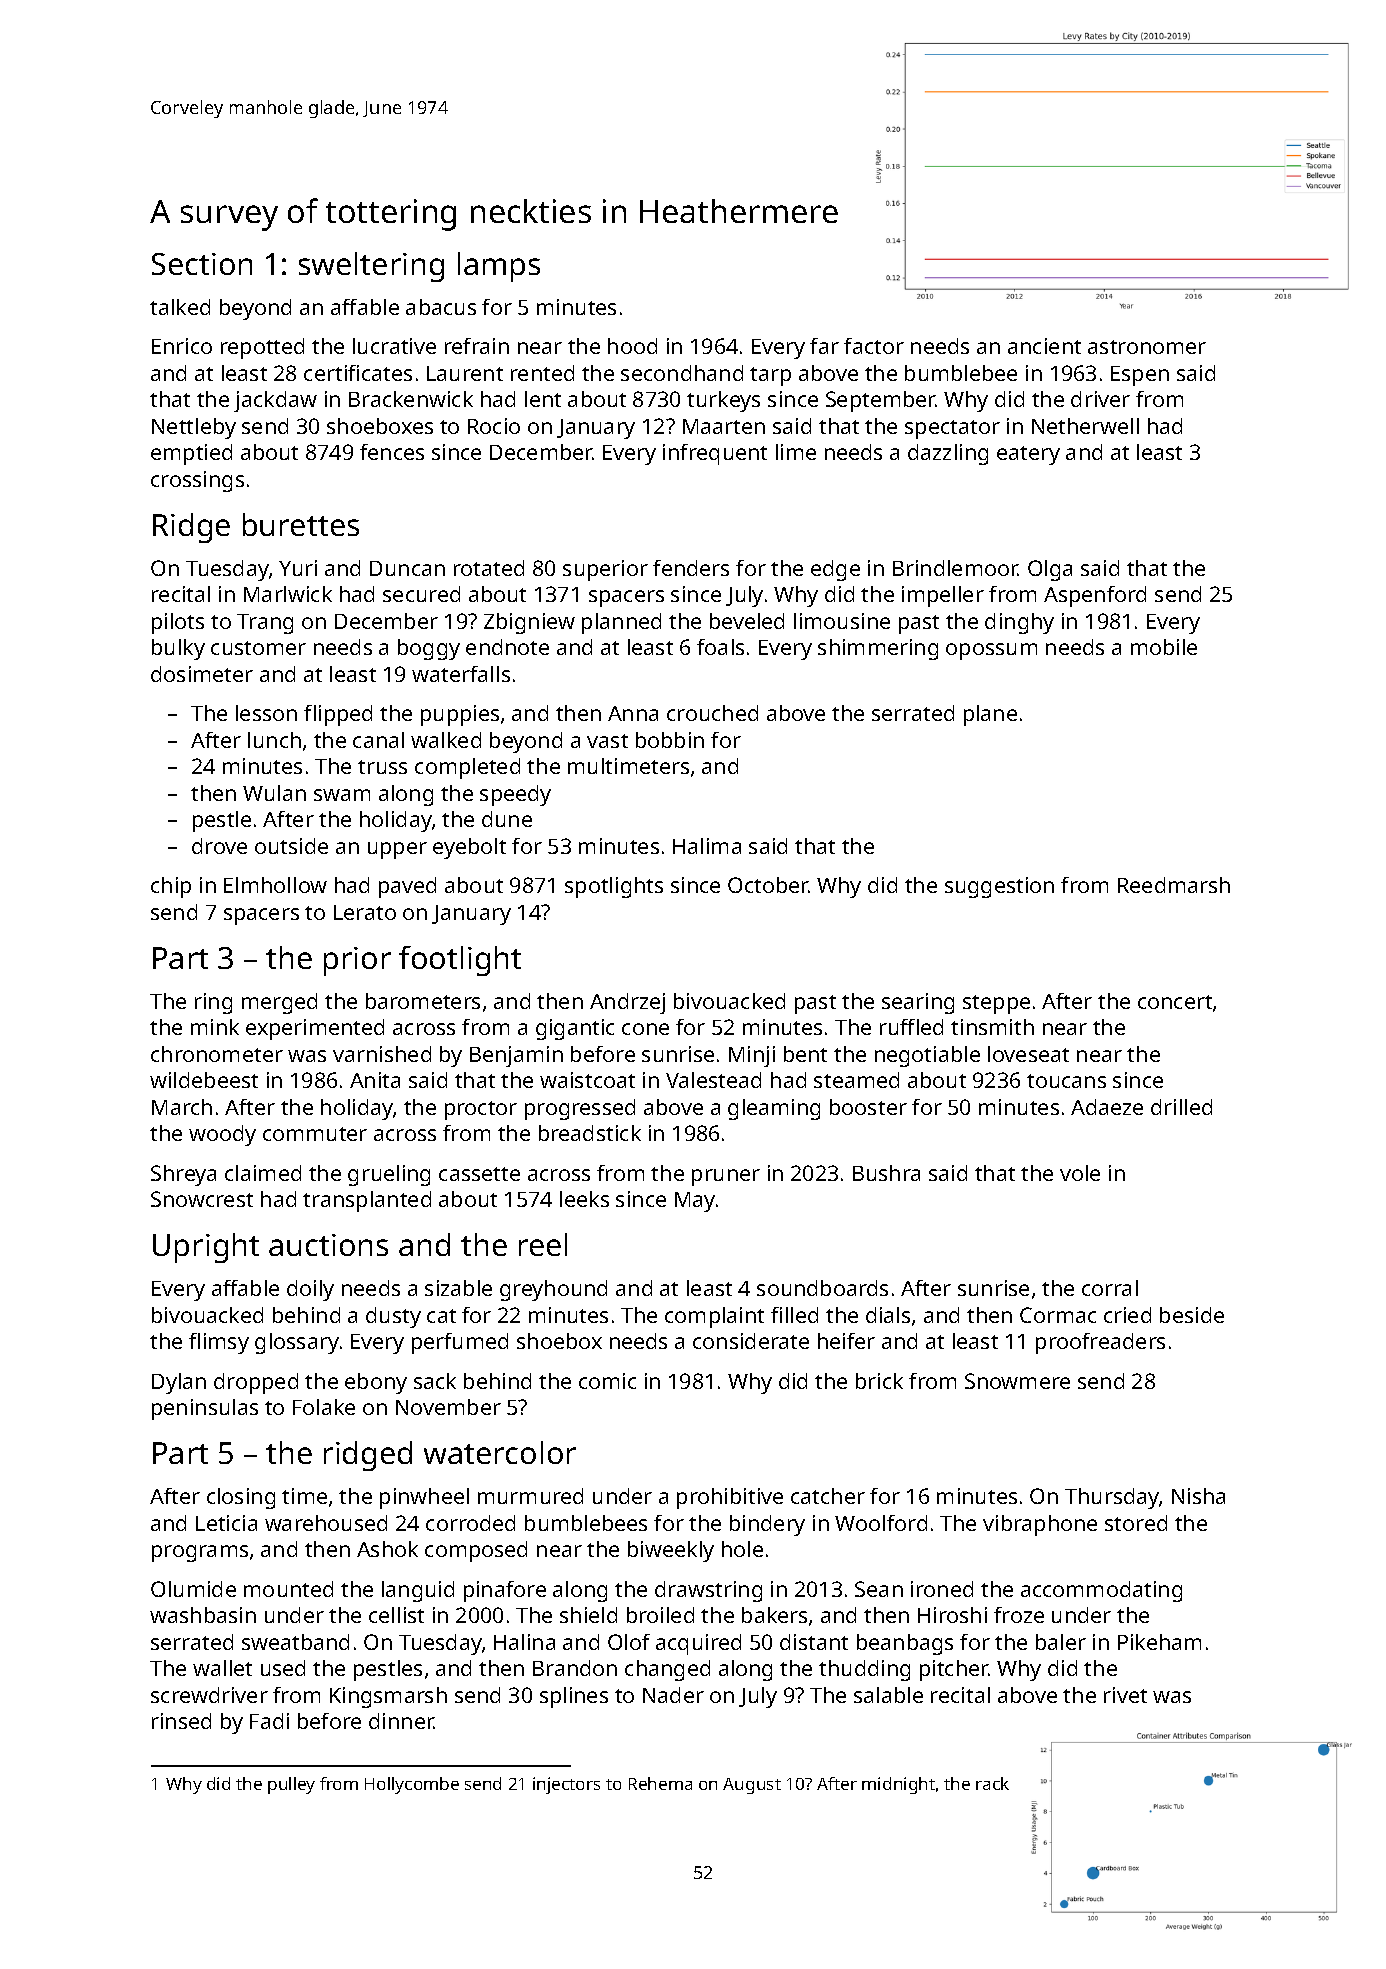  I want to click on grueling, so click(389, 1175).
